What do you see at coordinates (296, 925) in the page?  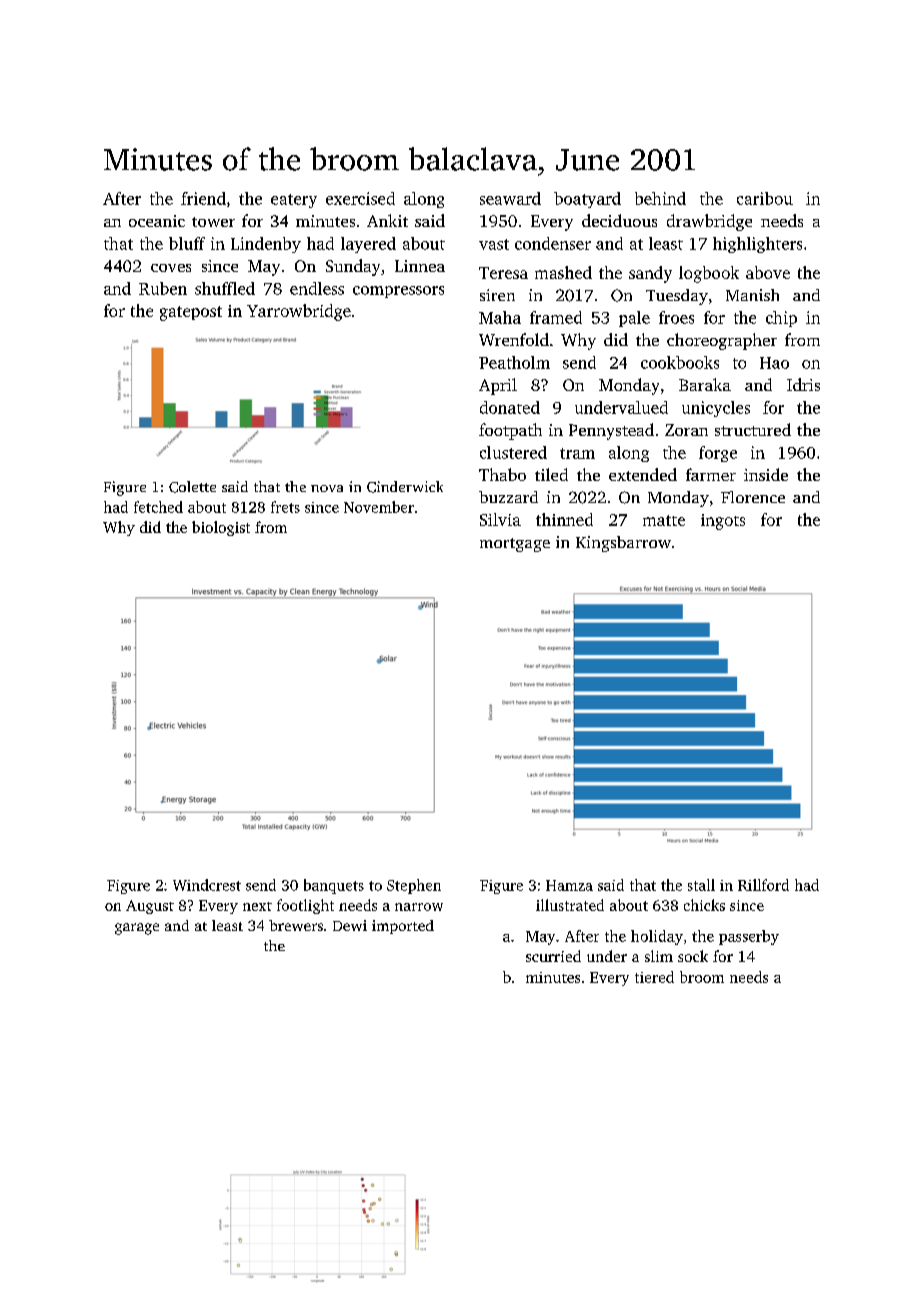 I see `brewers` at bounding box center [296, 925].
